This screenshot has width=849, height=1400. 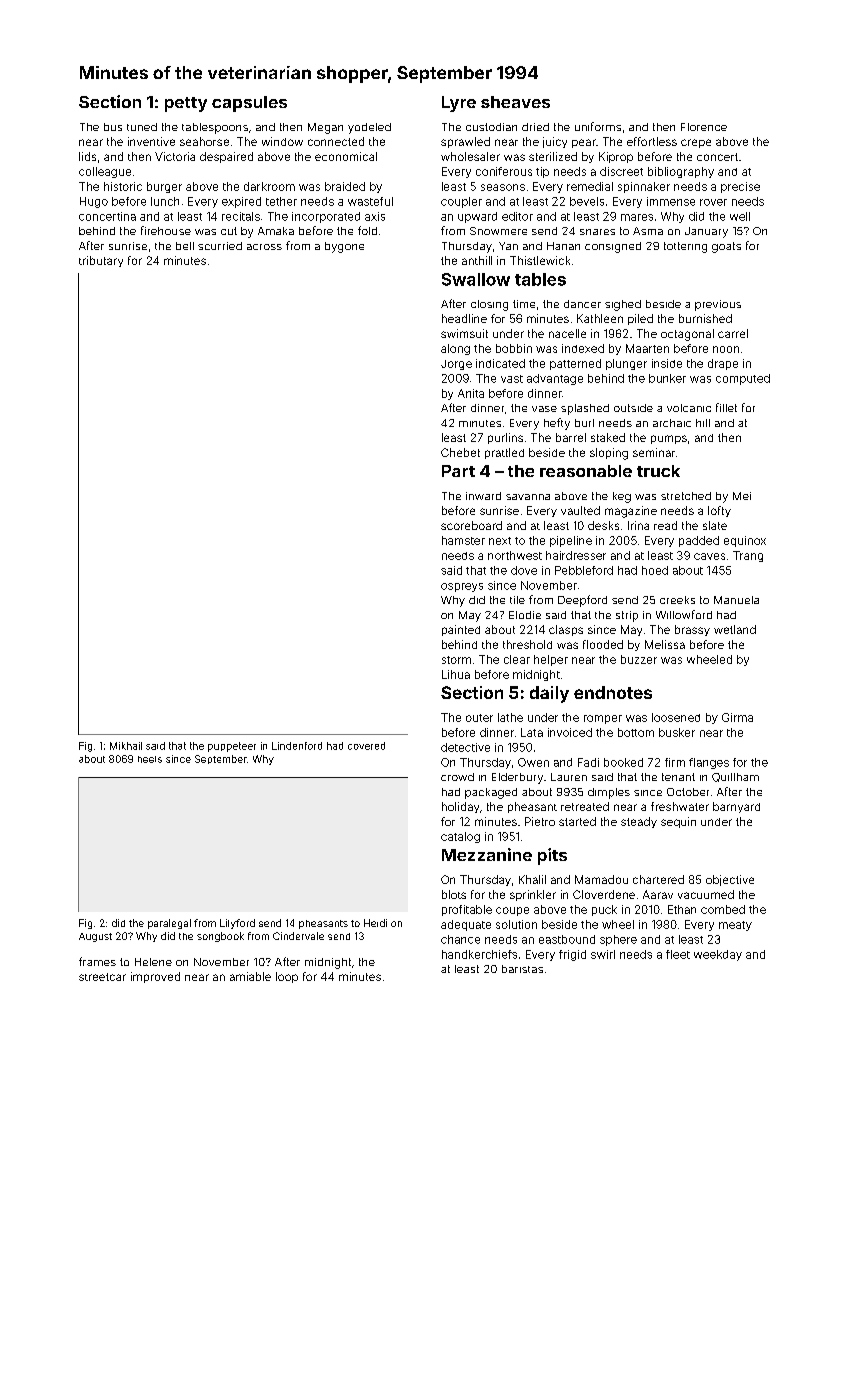 I want to click on Florence, so click(x=704, y=127).
